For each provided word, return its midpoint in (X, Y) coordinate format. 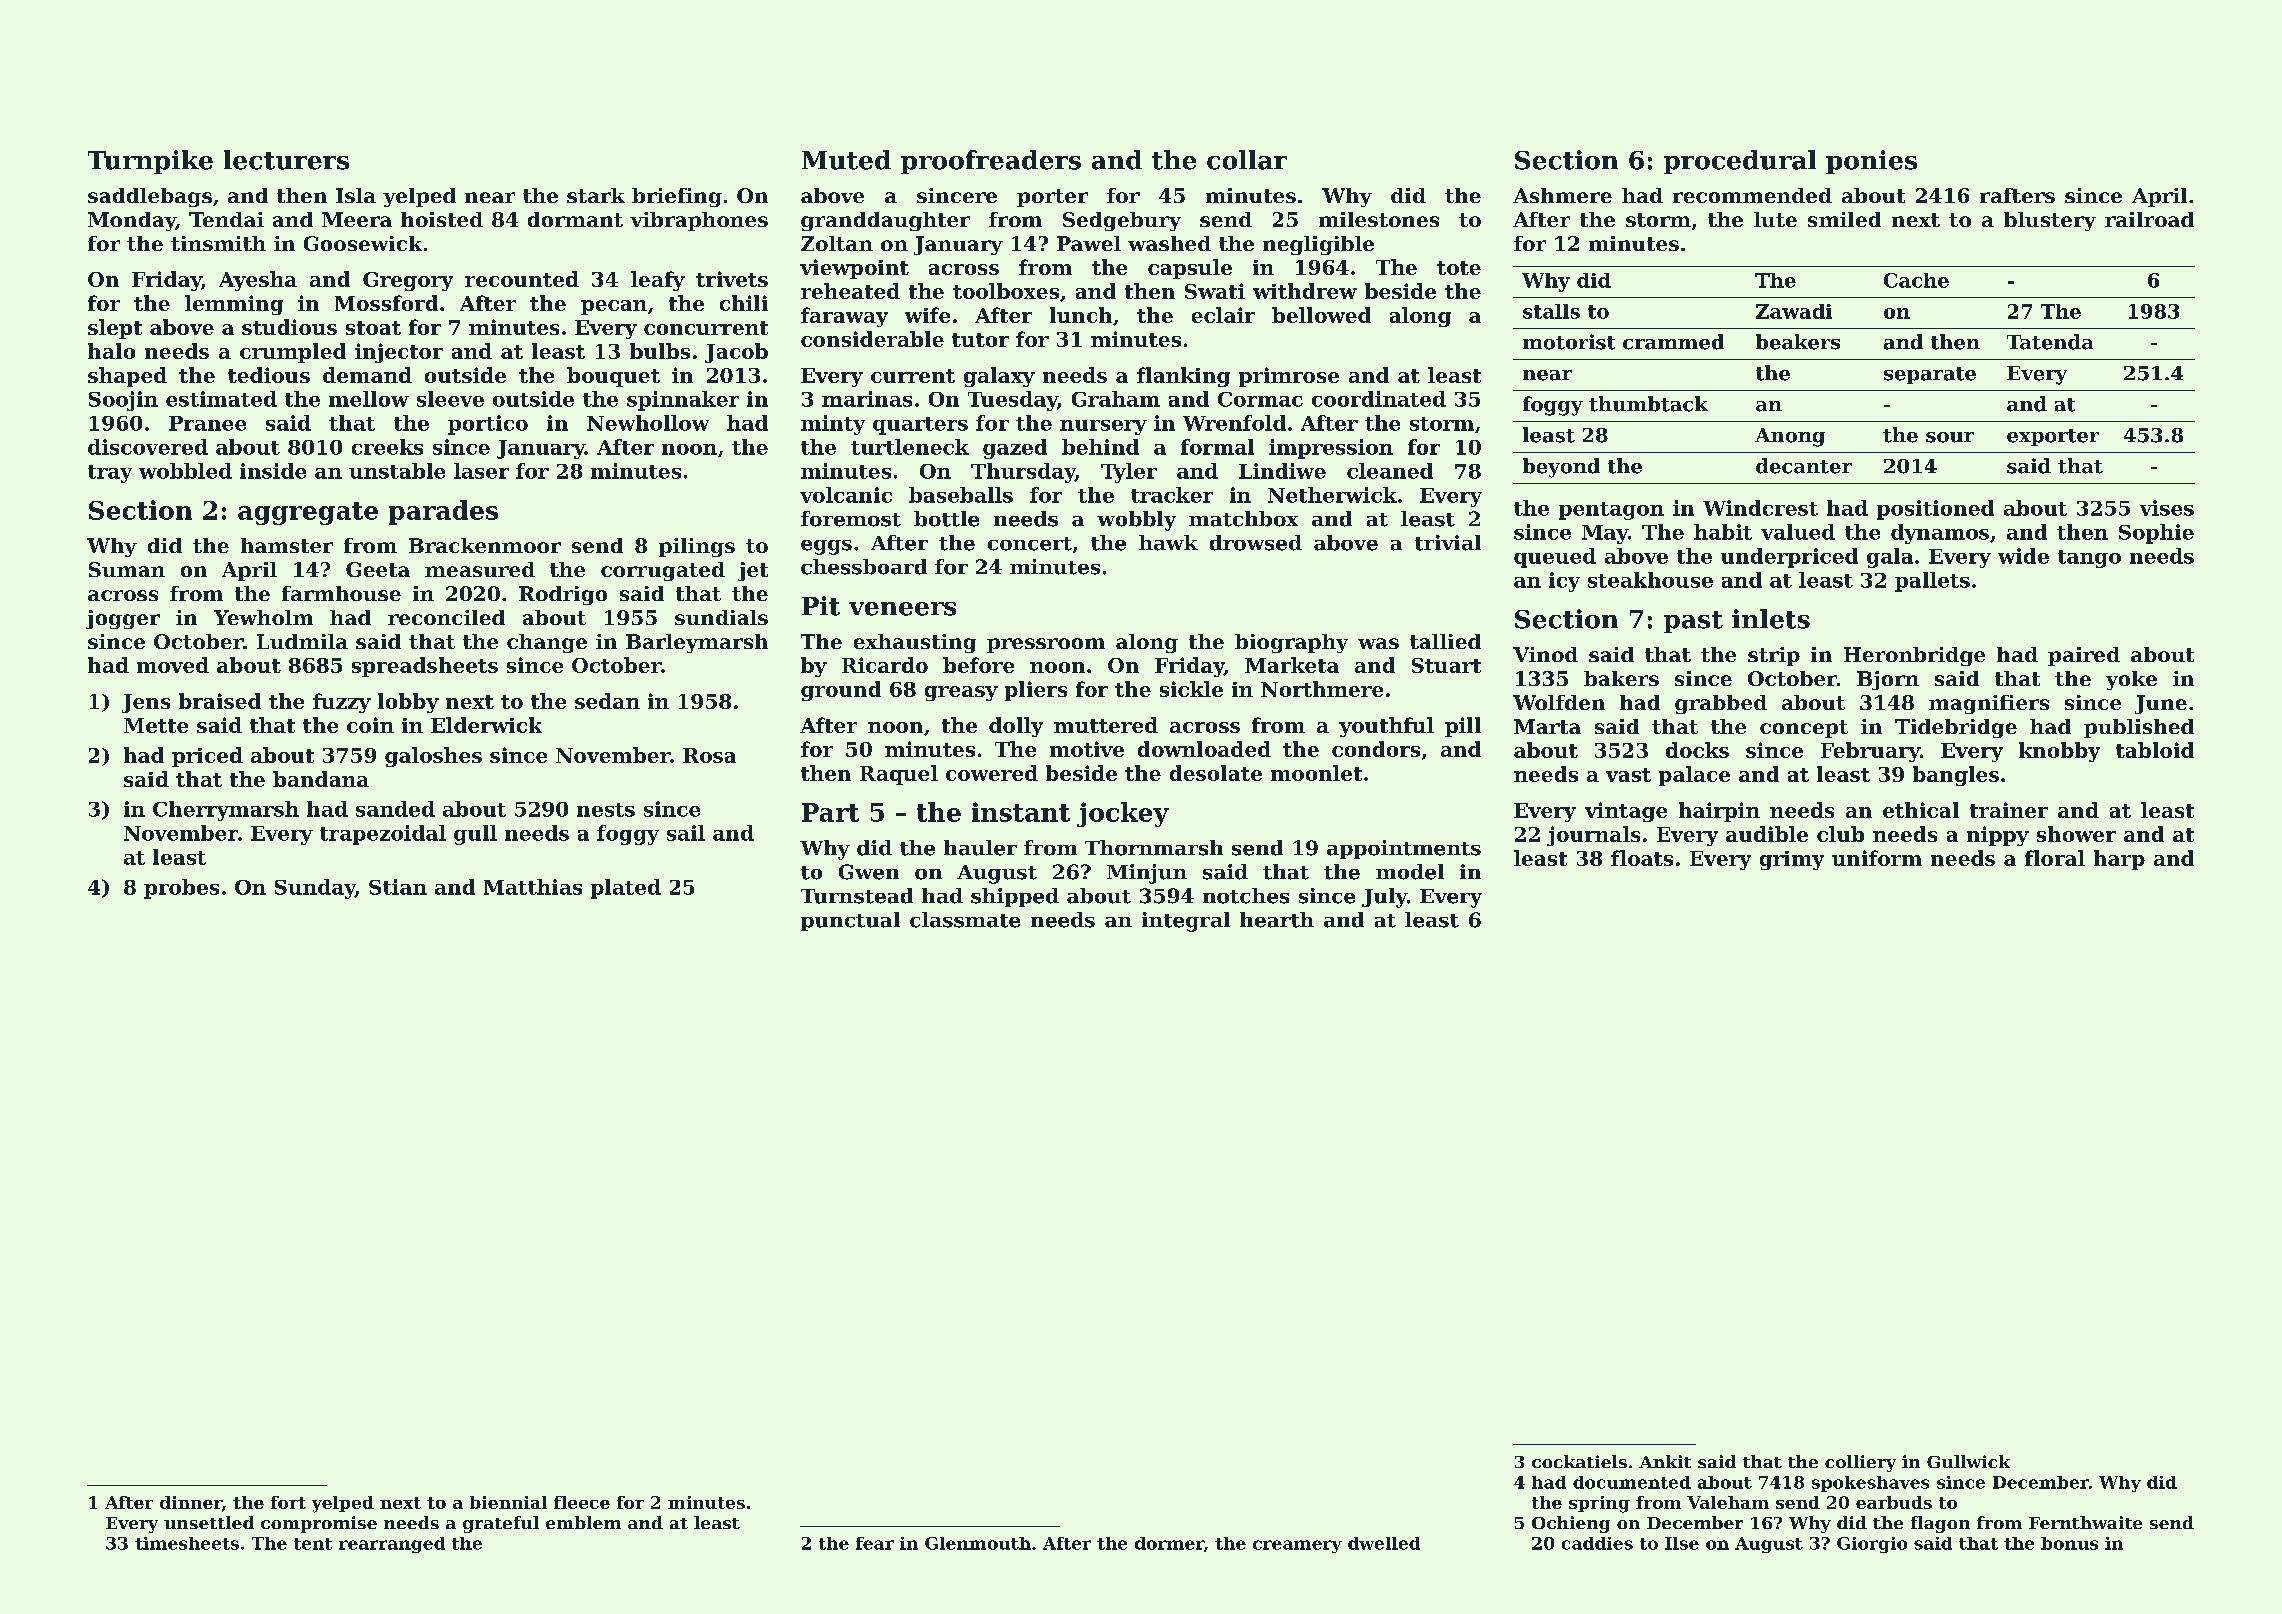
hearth (1277, 920)
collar (1247, 160)
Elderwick (486, 725)
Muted (846, 160)
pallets (1932, 582)
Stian (398, 887)
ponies (1871, 162)
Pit (821, 606)
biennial (508, 1502)
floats (1642, 858)
